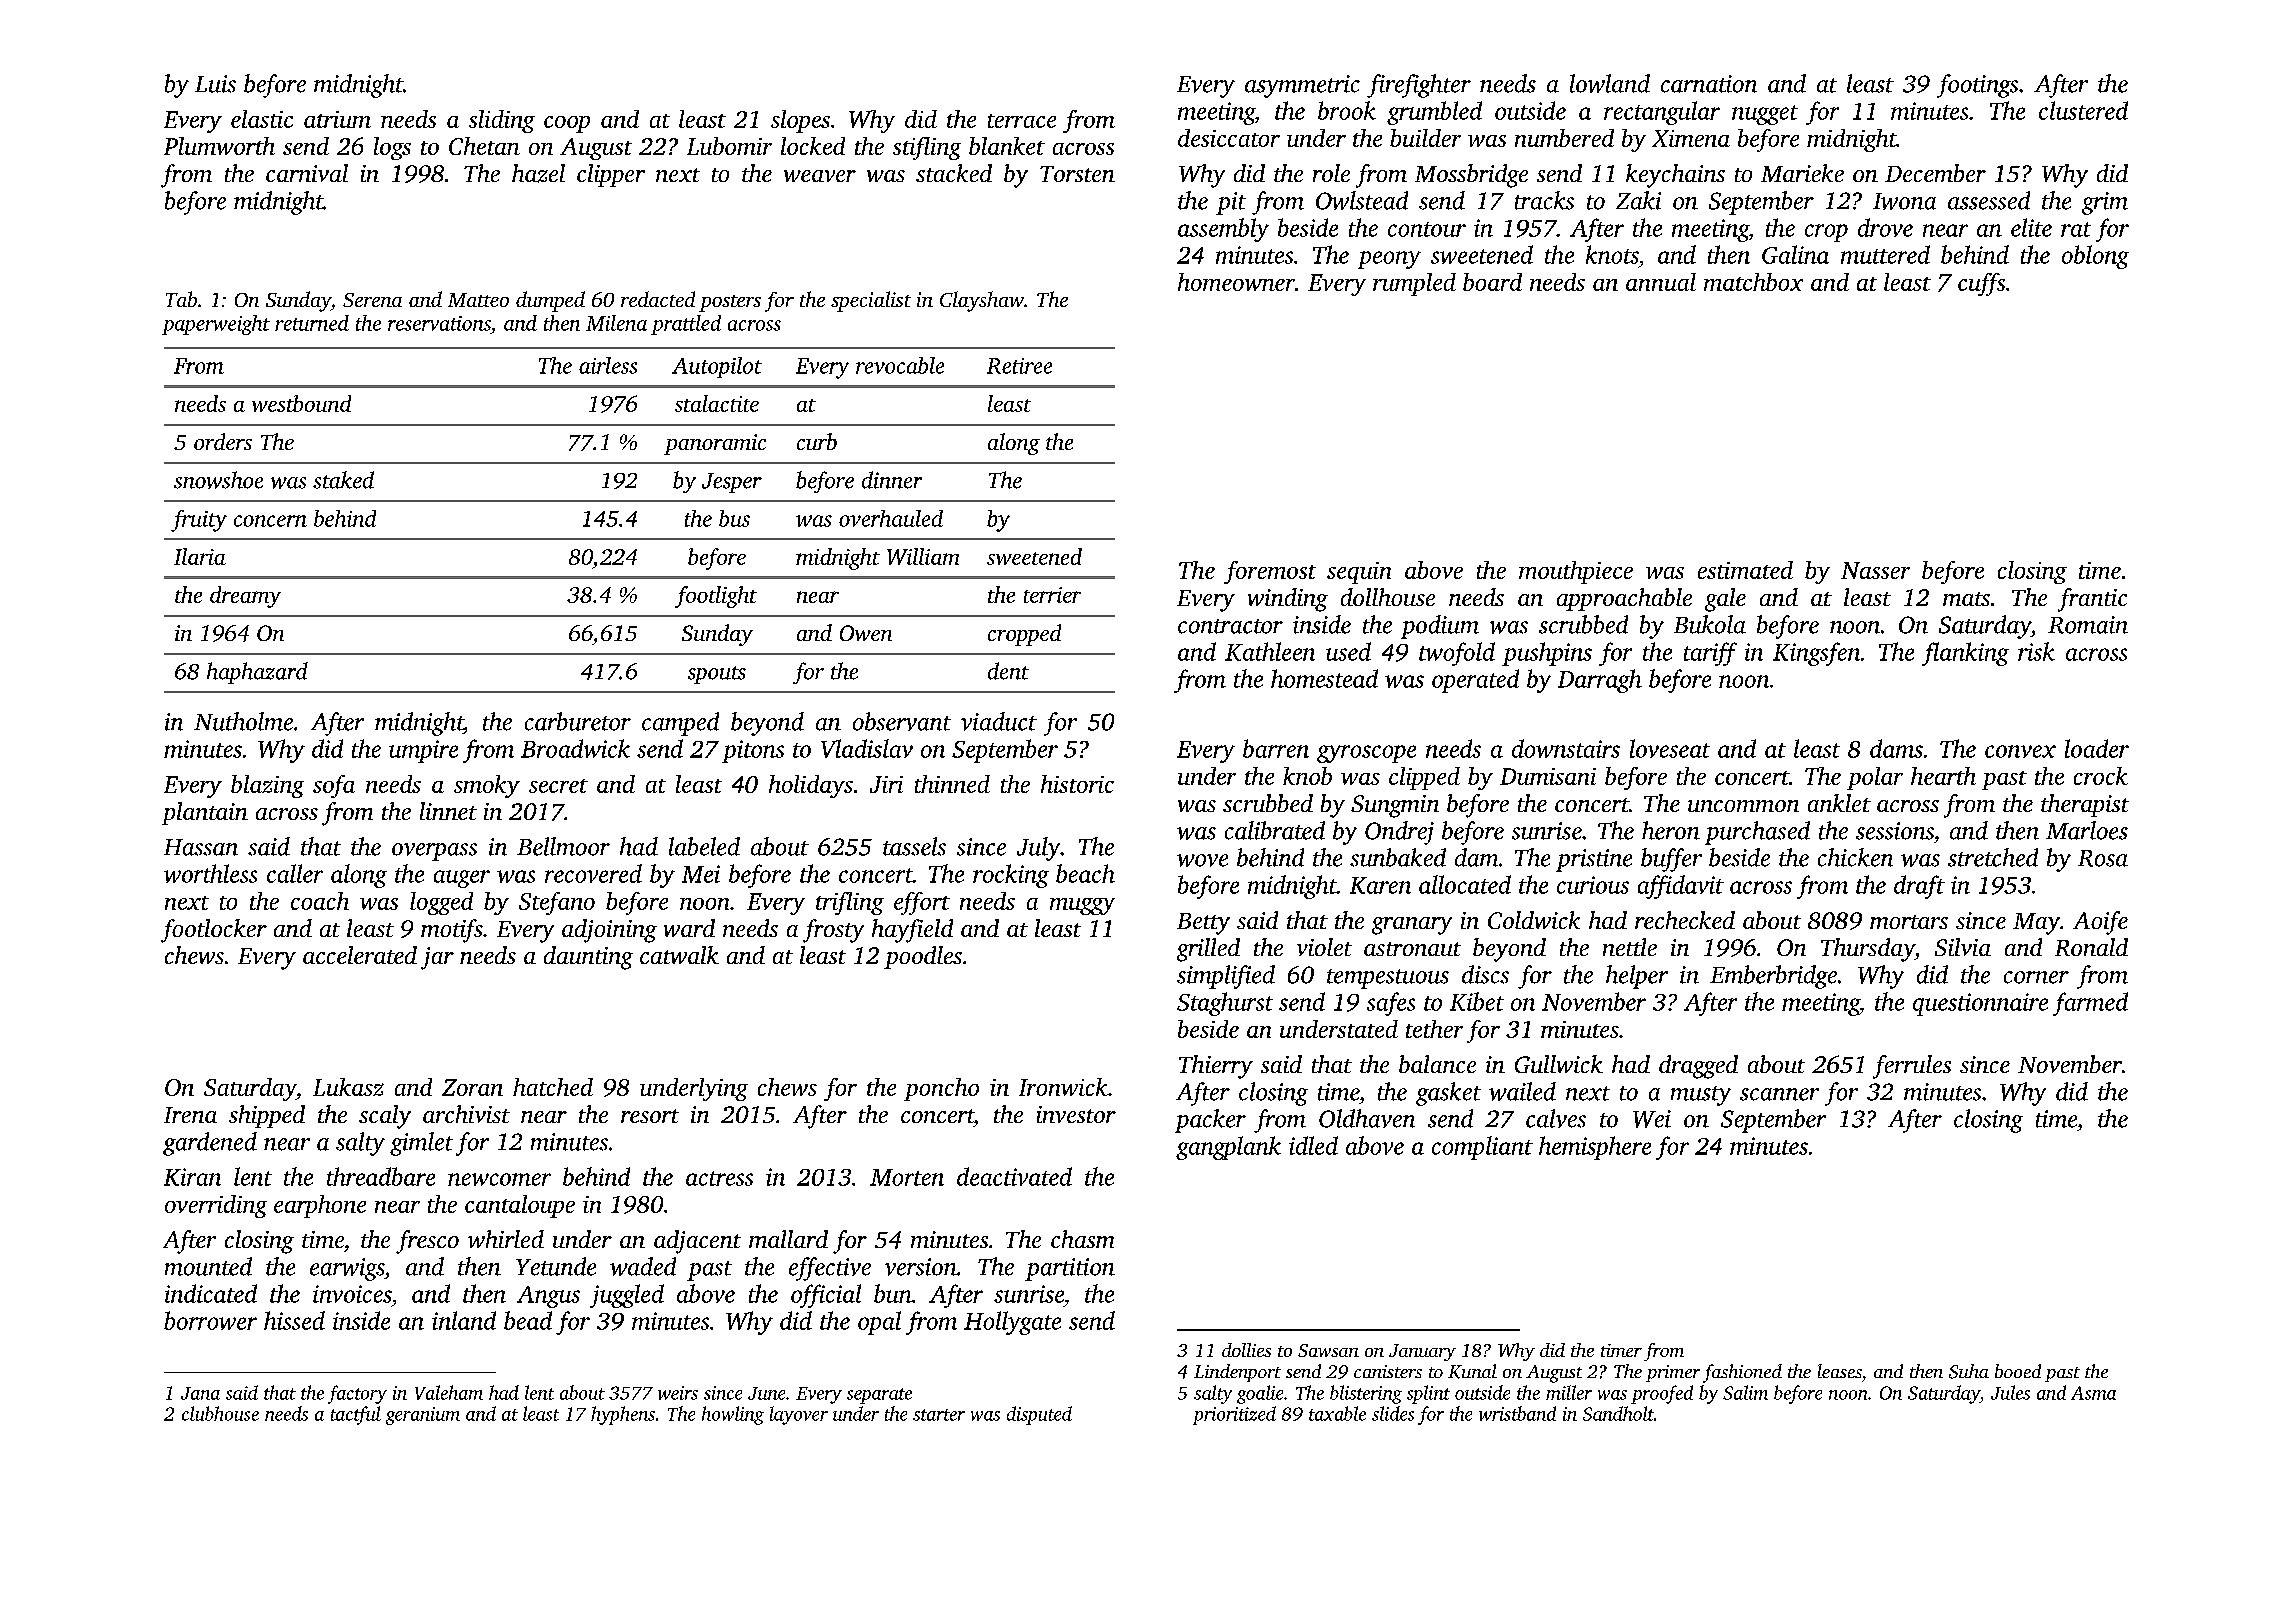  I want to click on lowland, so click(1610, 83).
